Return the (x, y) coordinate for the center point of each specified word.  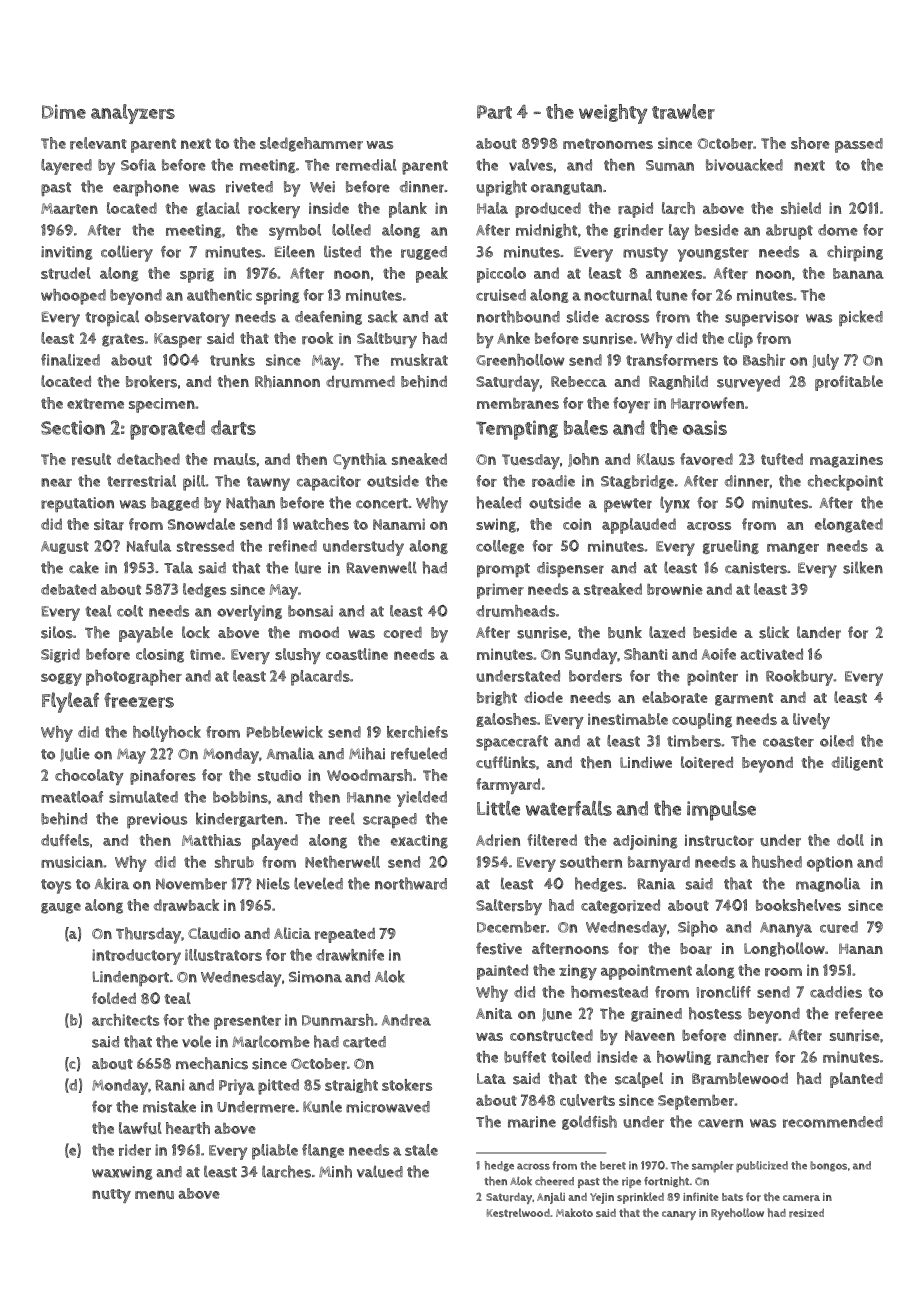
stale (421, 1150)
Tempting (517, 430)
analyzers (133, 114)
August (65, 547)
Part (494, 112)
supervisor (762, 318)
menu (154, 1194)
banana (858, 273)
